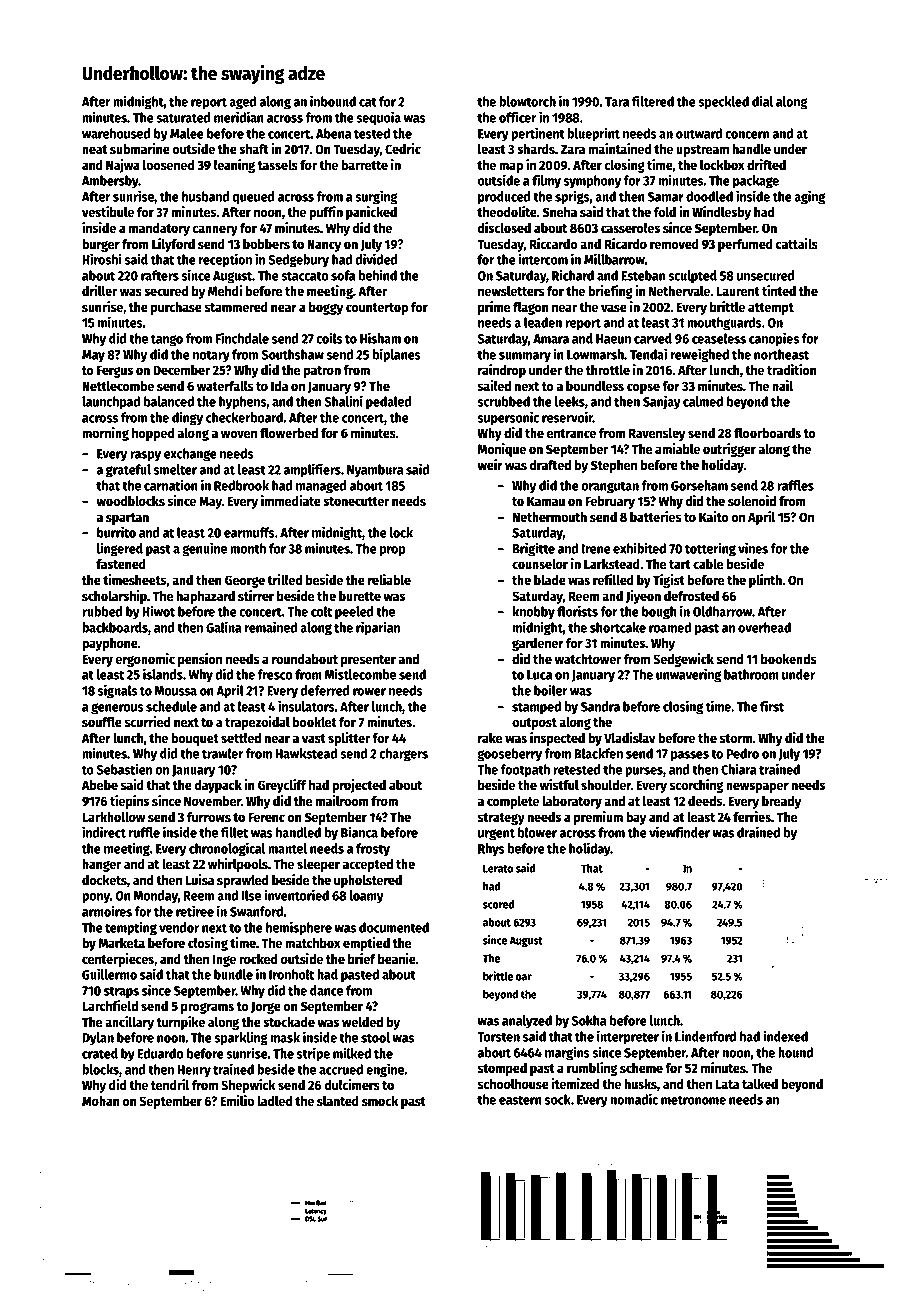 The image size is (908, 1316). Describe the element at coordinates (795, 485) in the screenshot. I see `raffles` at that location.
